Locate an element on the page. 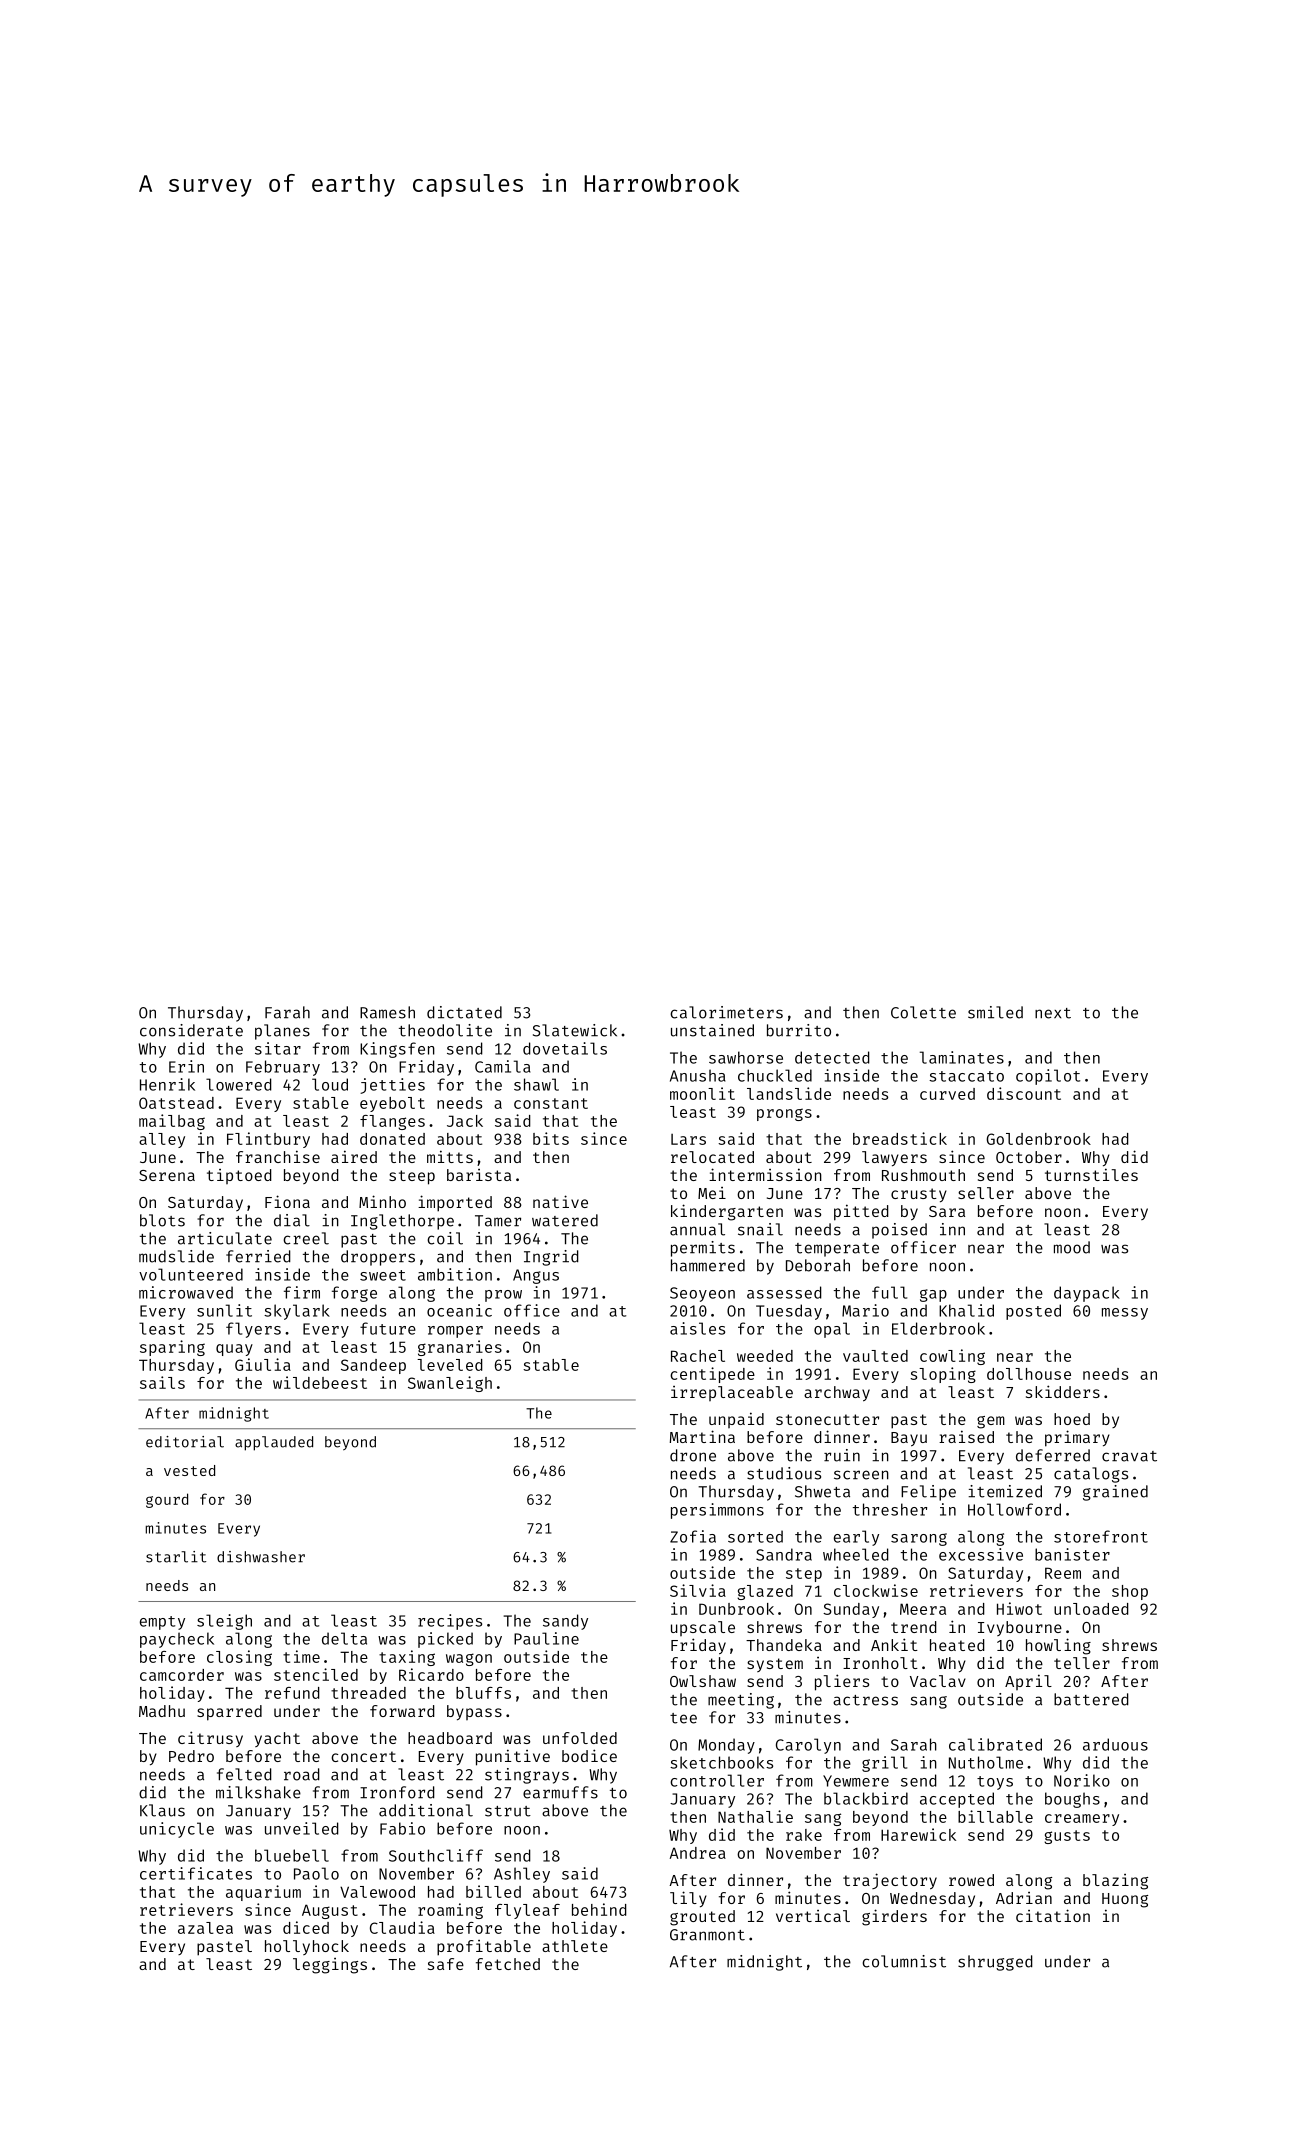  Angus is located at coordinates (536, 1276).
